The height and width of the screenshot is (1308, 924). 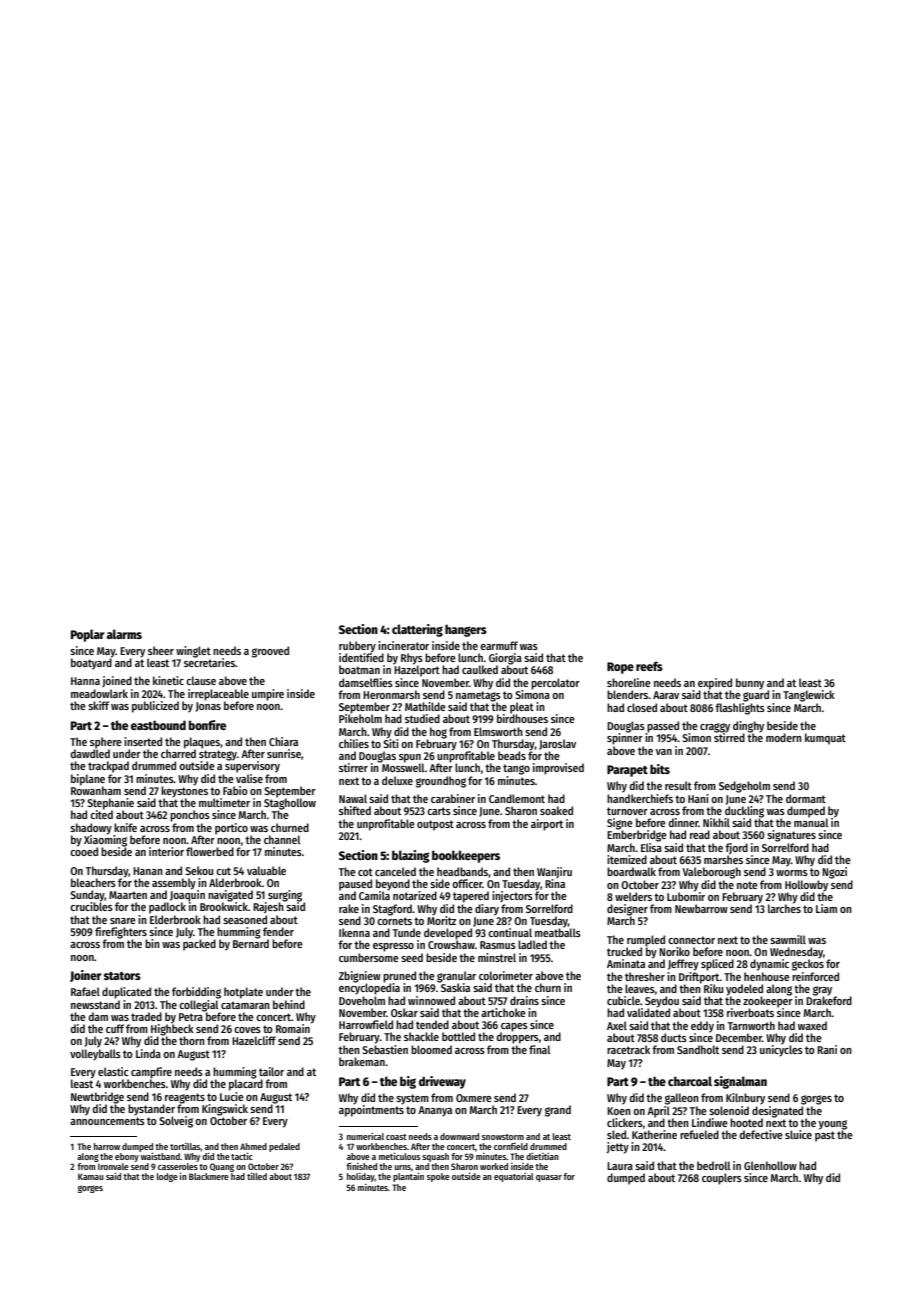 I want to click on meadowlark, so click(x=99, y=693).
